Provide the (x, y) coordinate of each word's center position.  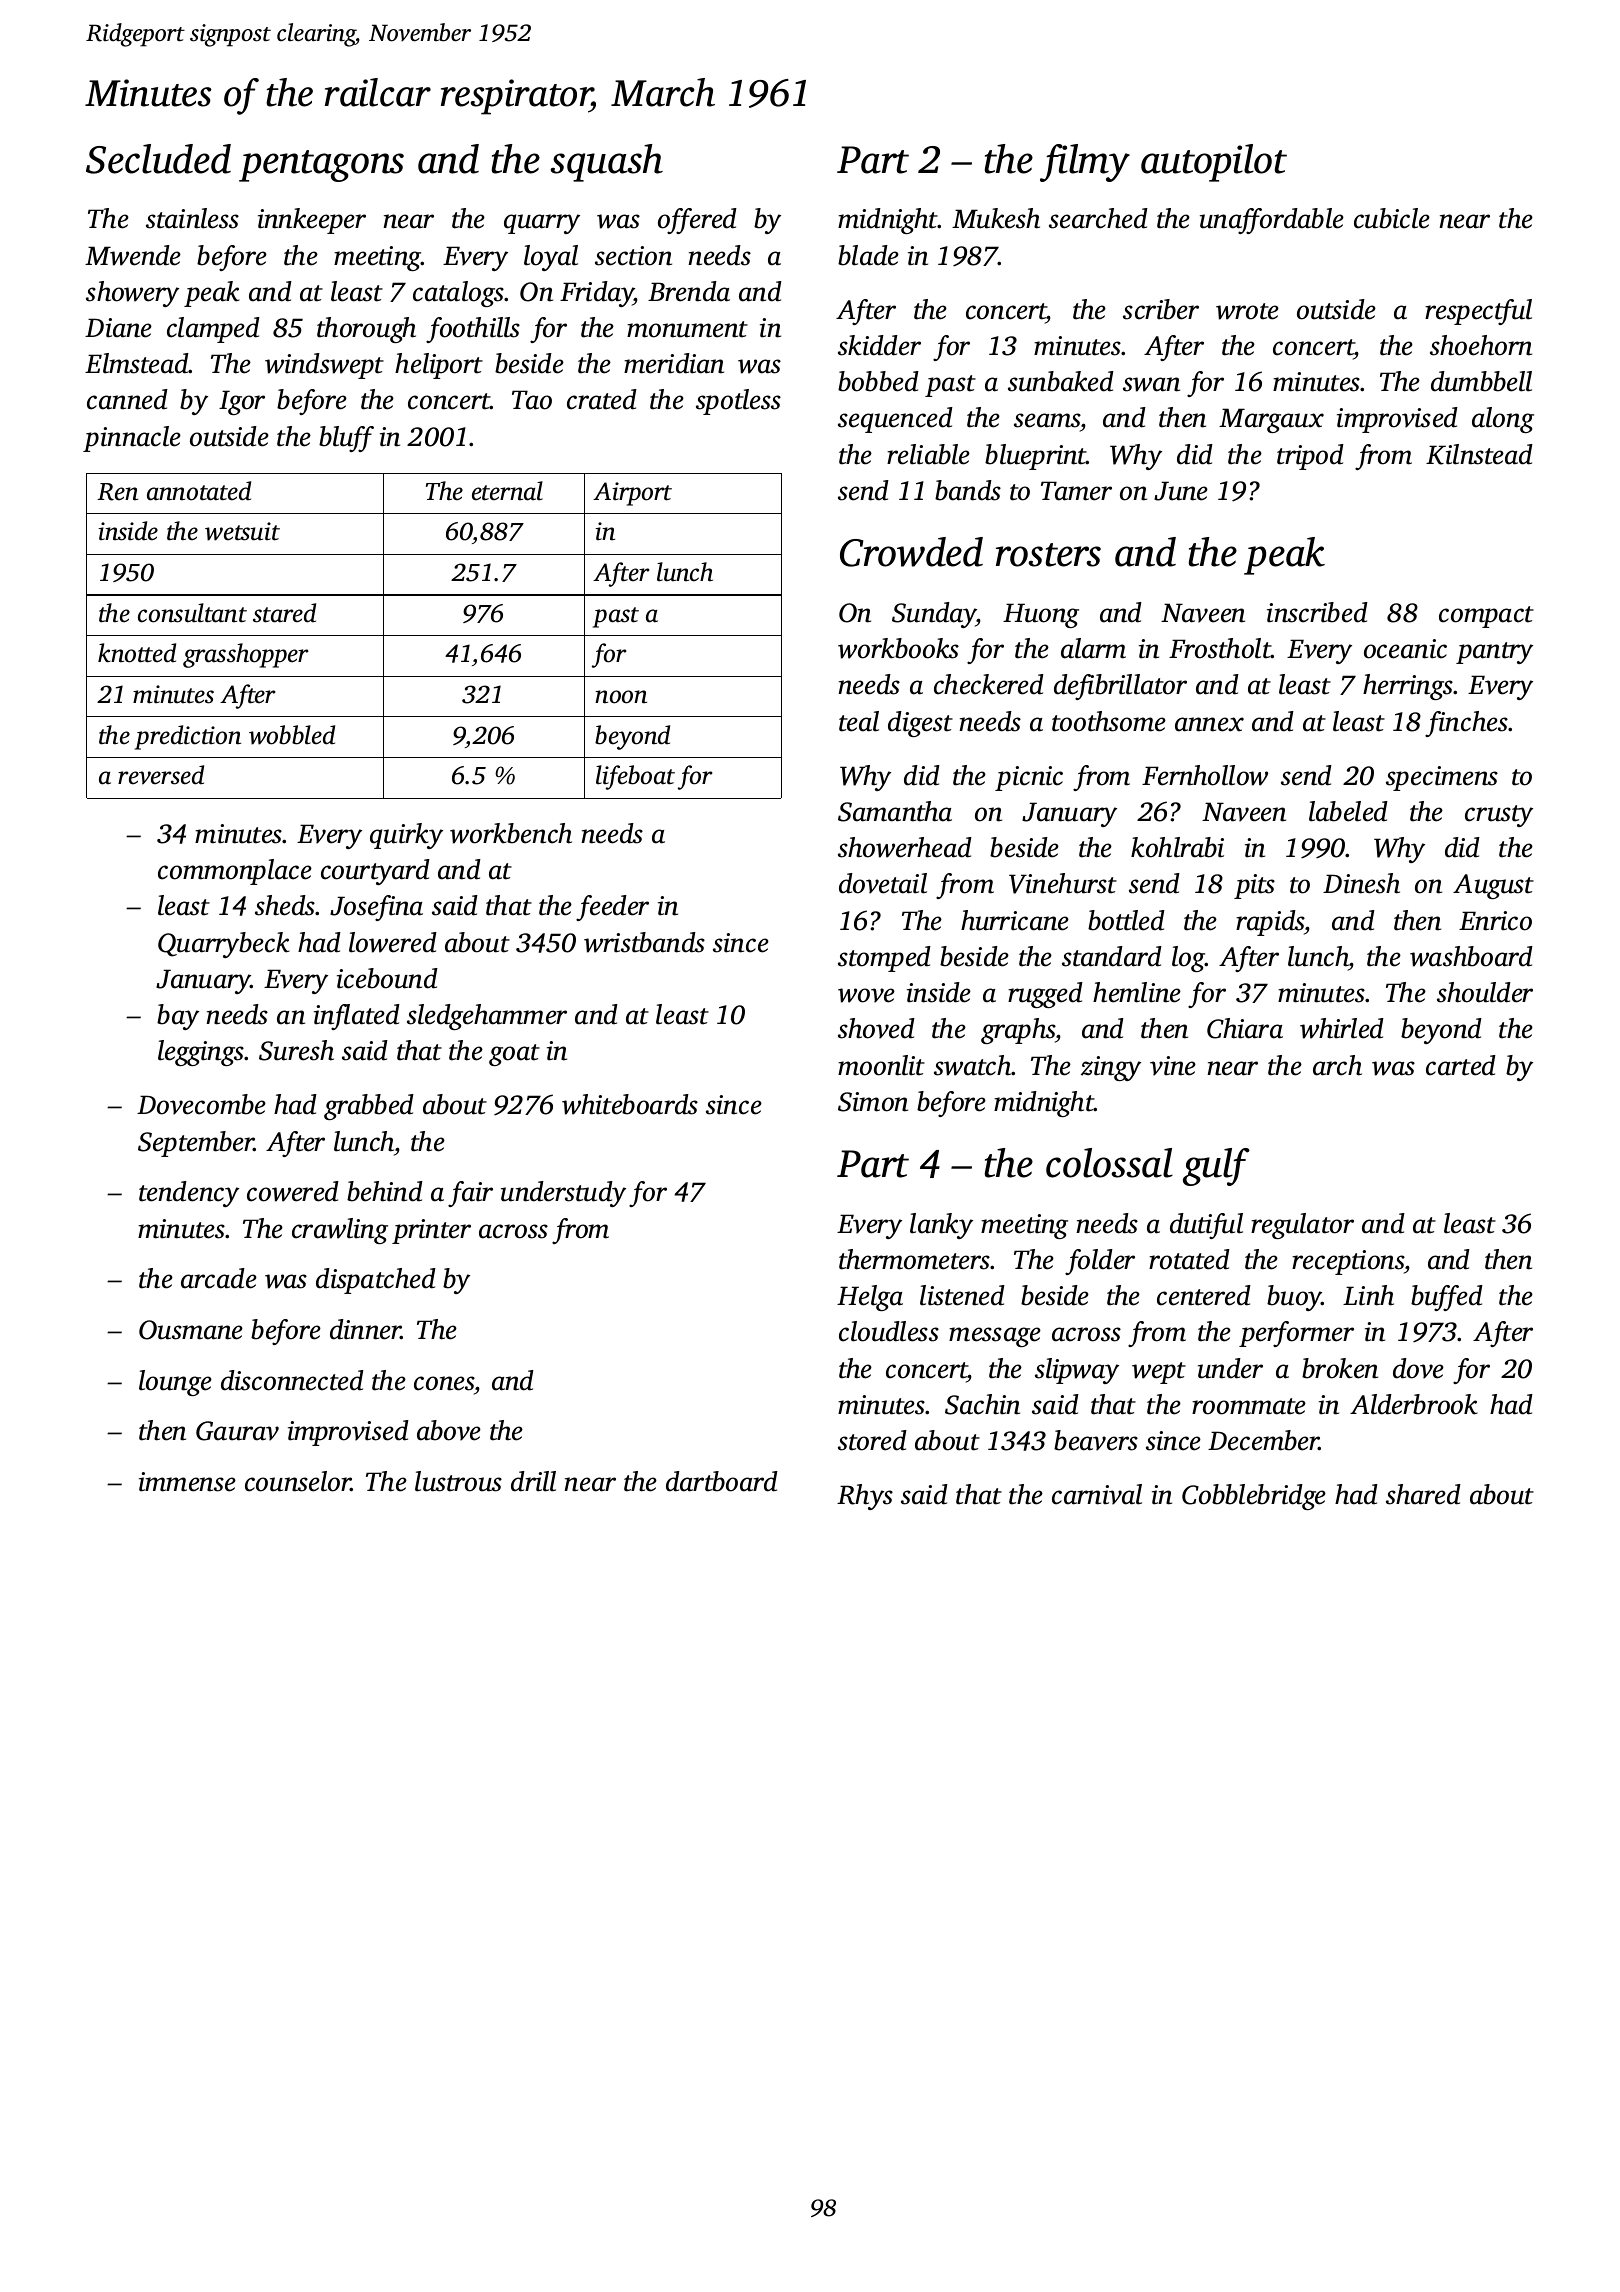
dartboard (722, 1481)
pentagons (321, 166)
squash (606, 163)
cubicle (1392, 218)
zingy (1111, 1068)
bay (178, 1017)
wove (866, 995)
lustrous (458, 1481)
